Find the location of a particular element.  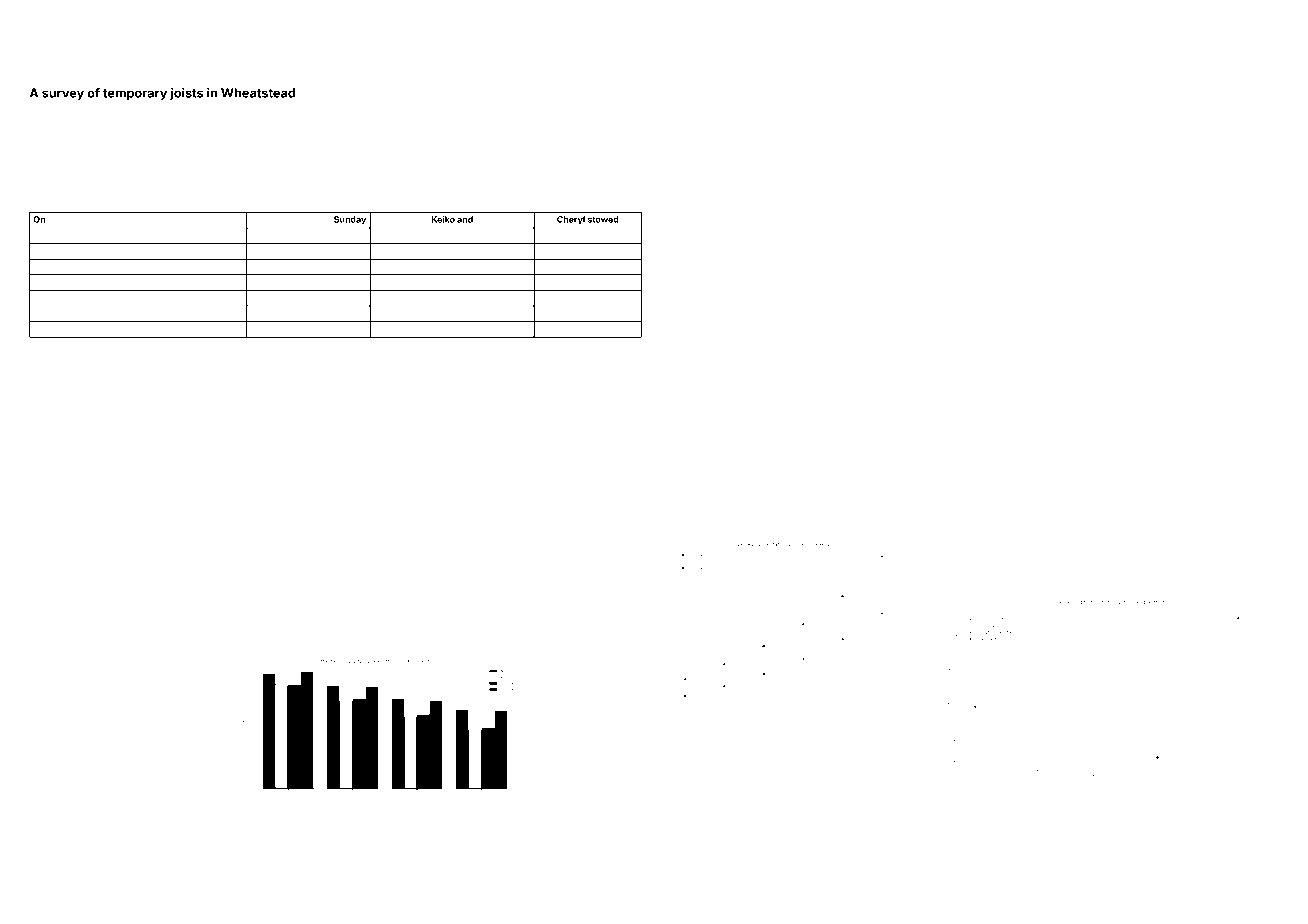

next is located at coordinates (346, 124).
